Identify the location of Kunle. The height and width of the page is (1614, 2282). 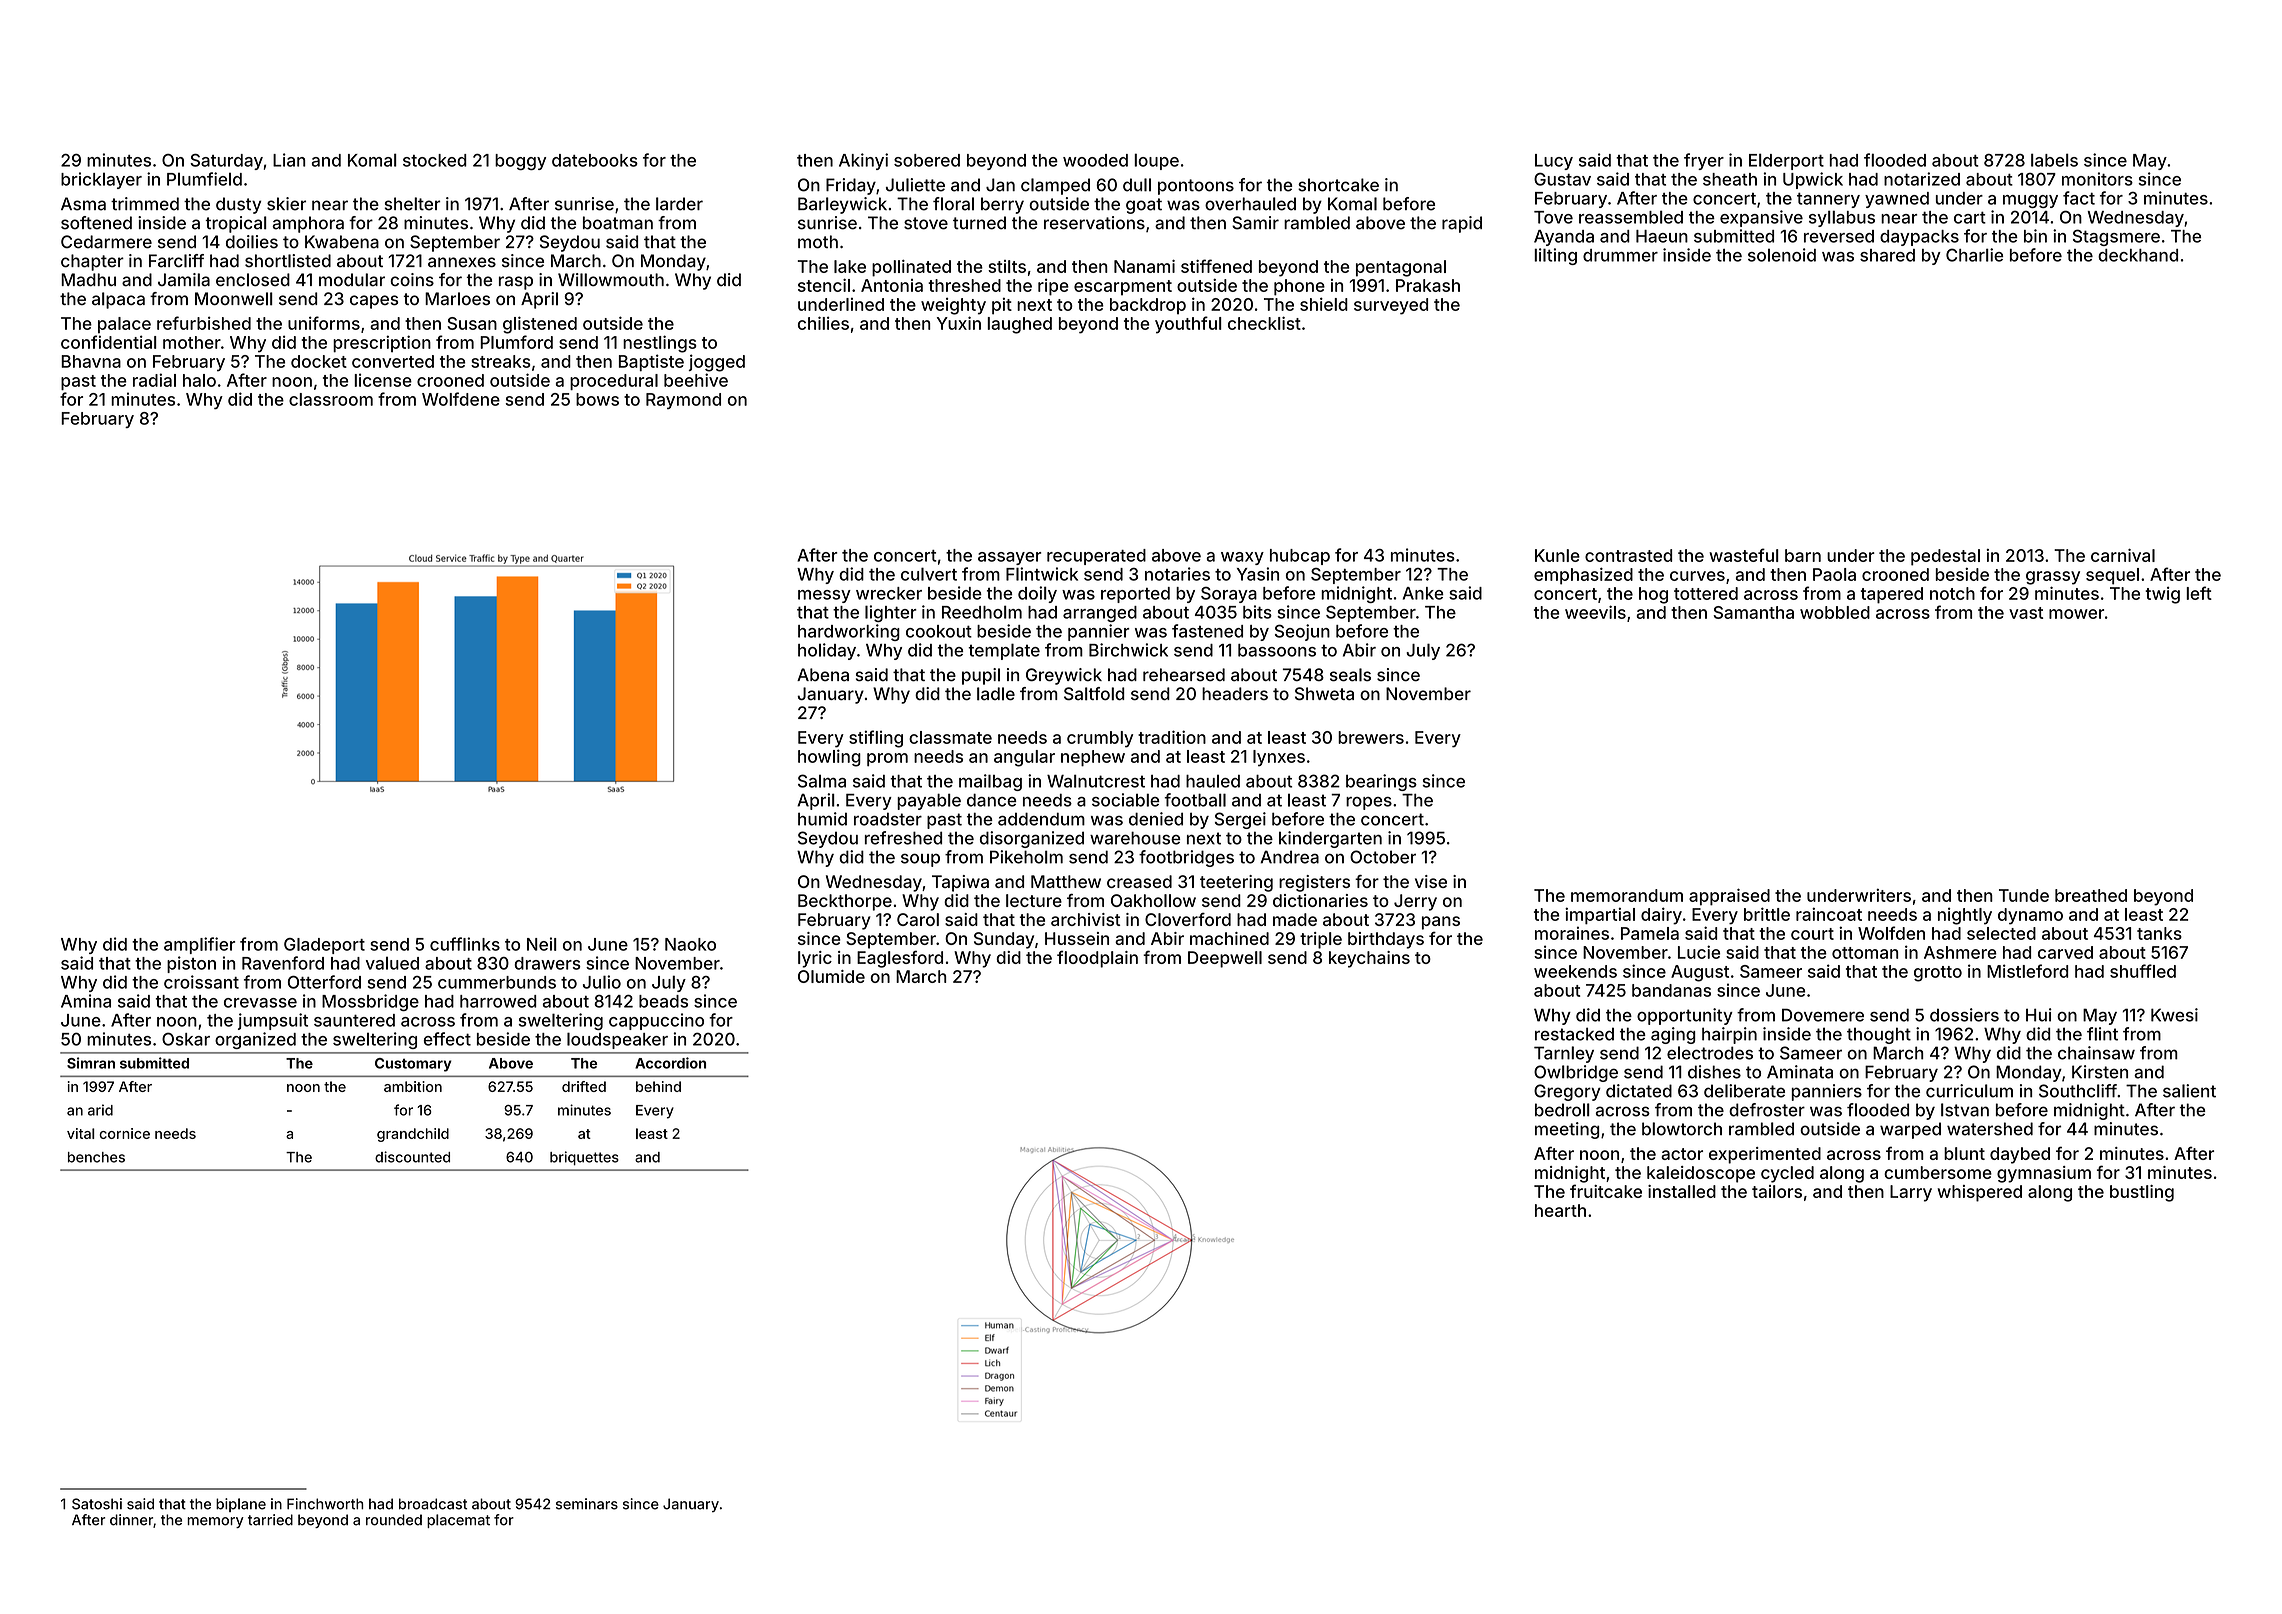
(1557, 555).
